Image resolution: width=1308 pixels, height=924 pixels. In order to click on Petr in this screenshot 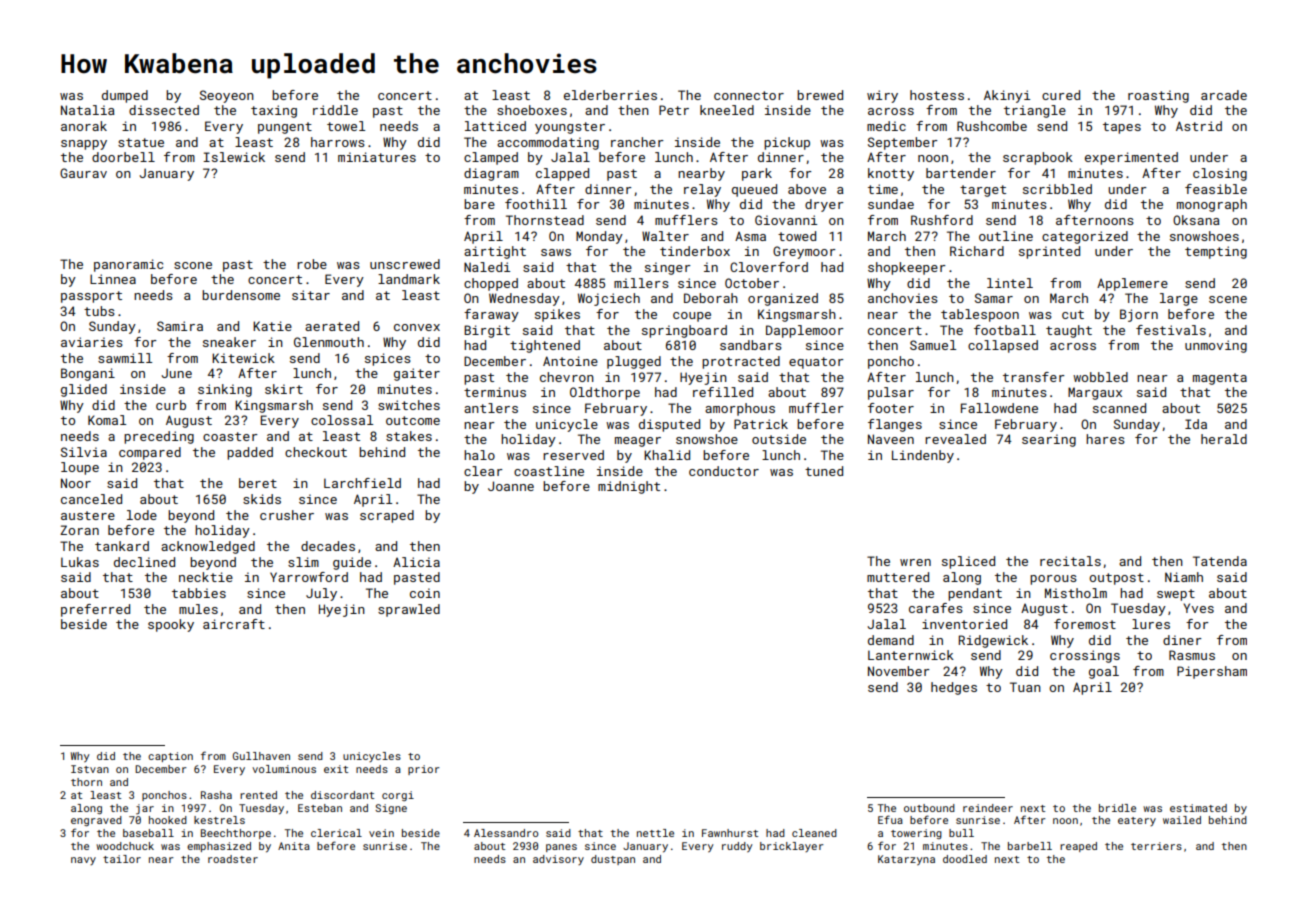, I will do `click(674, 110)`.
